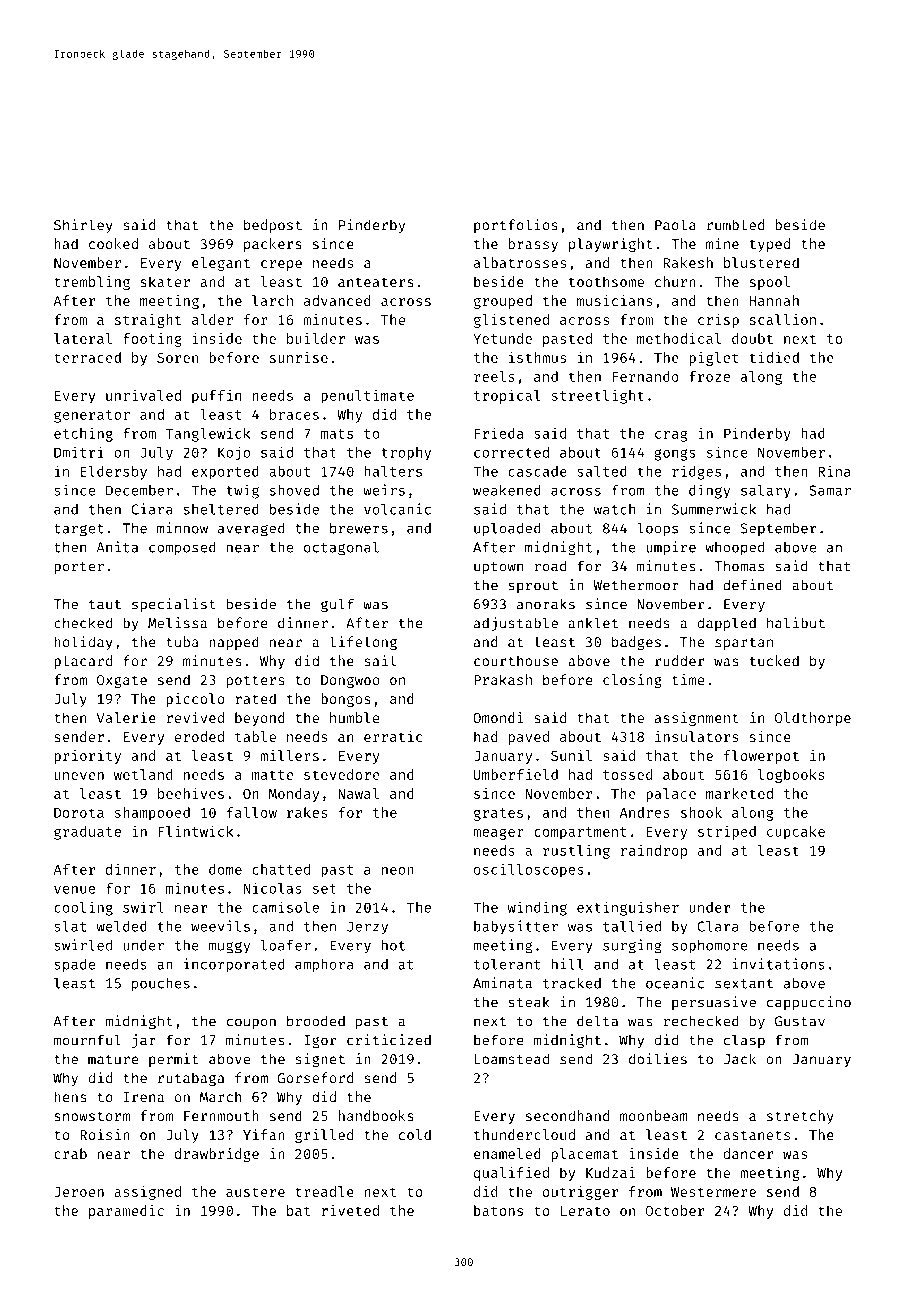  Describe the element at coordinates (182, 642) in the page. I see `tuba` at that location.
